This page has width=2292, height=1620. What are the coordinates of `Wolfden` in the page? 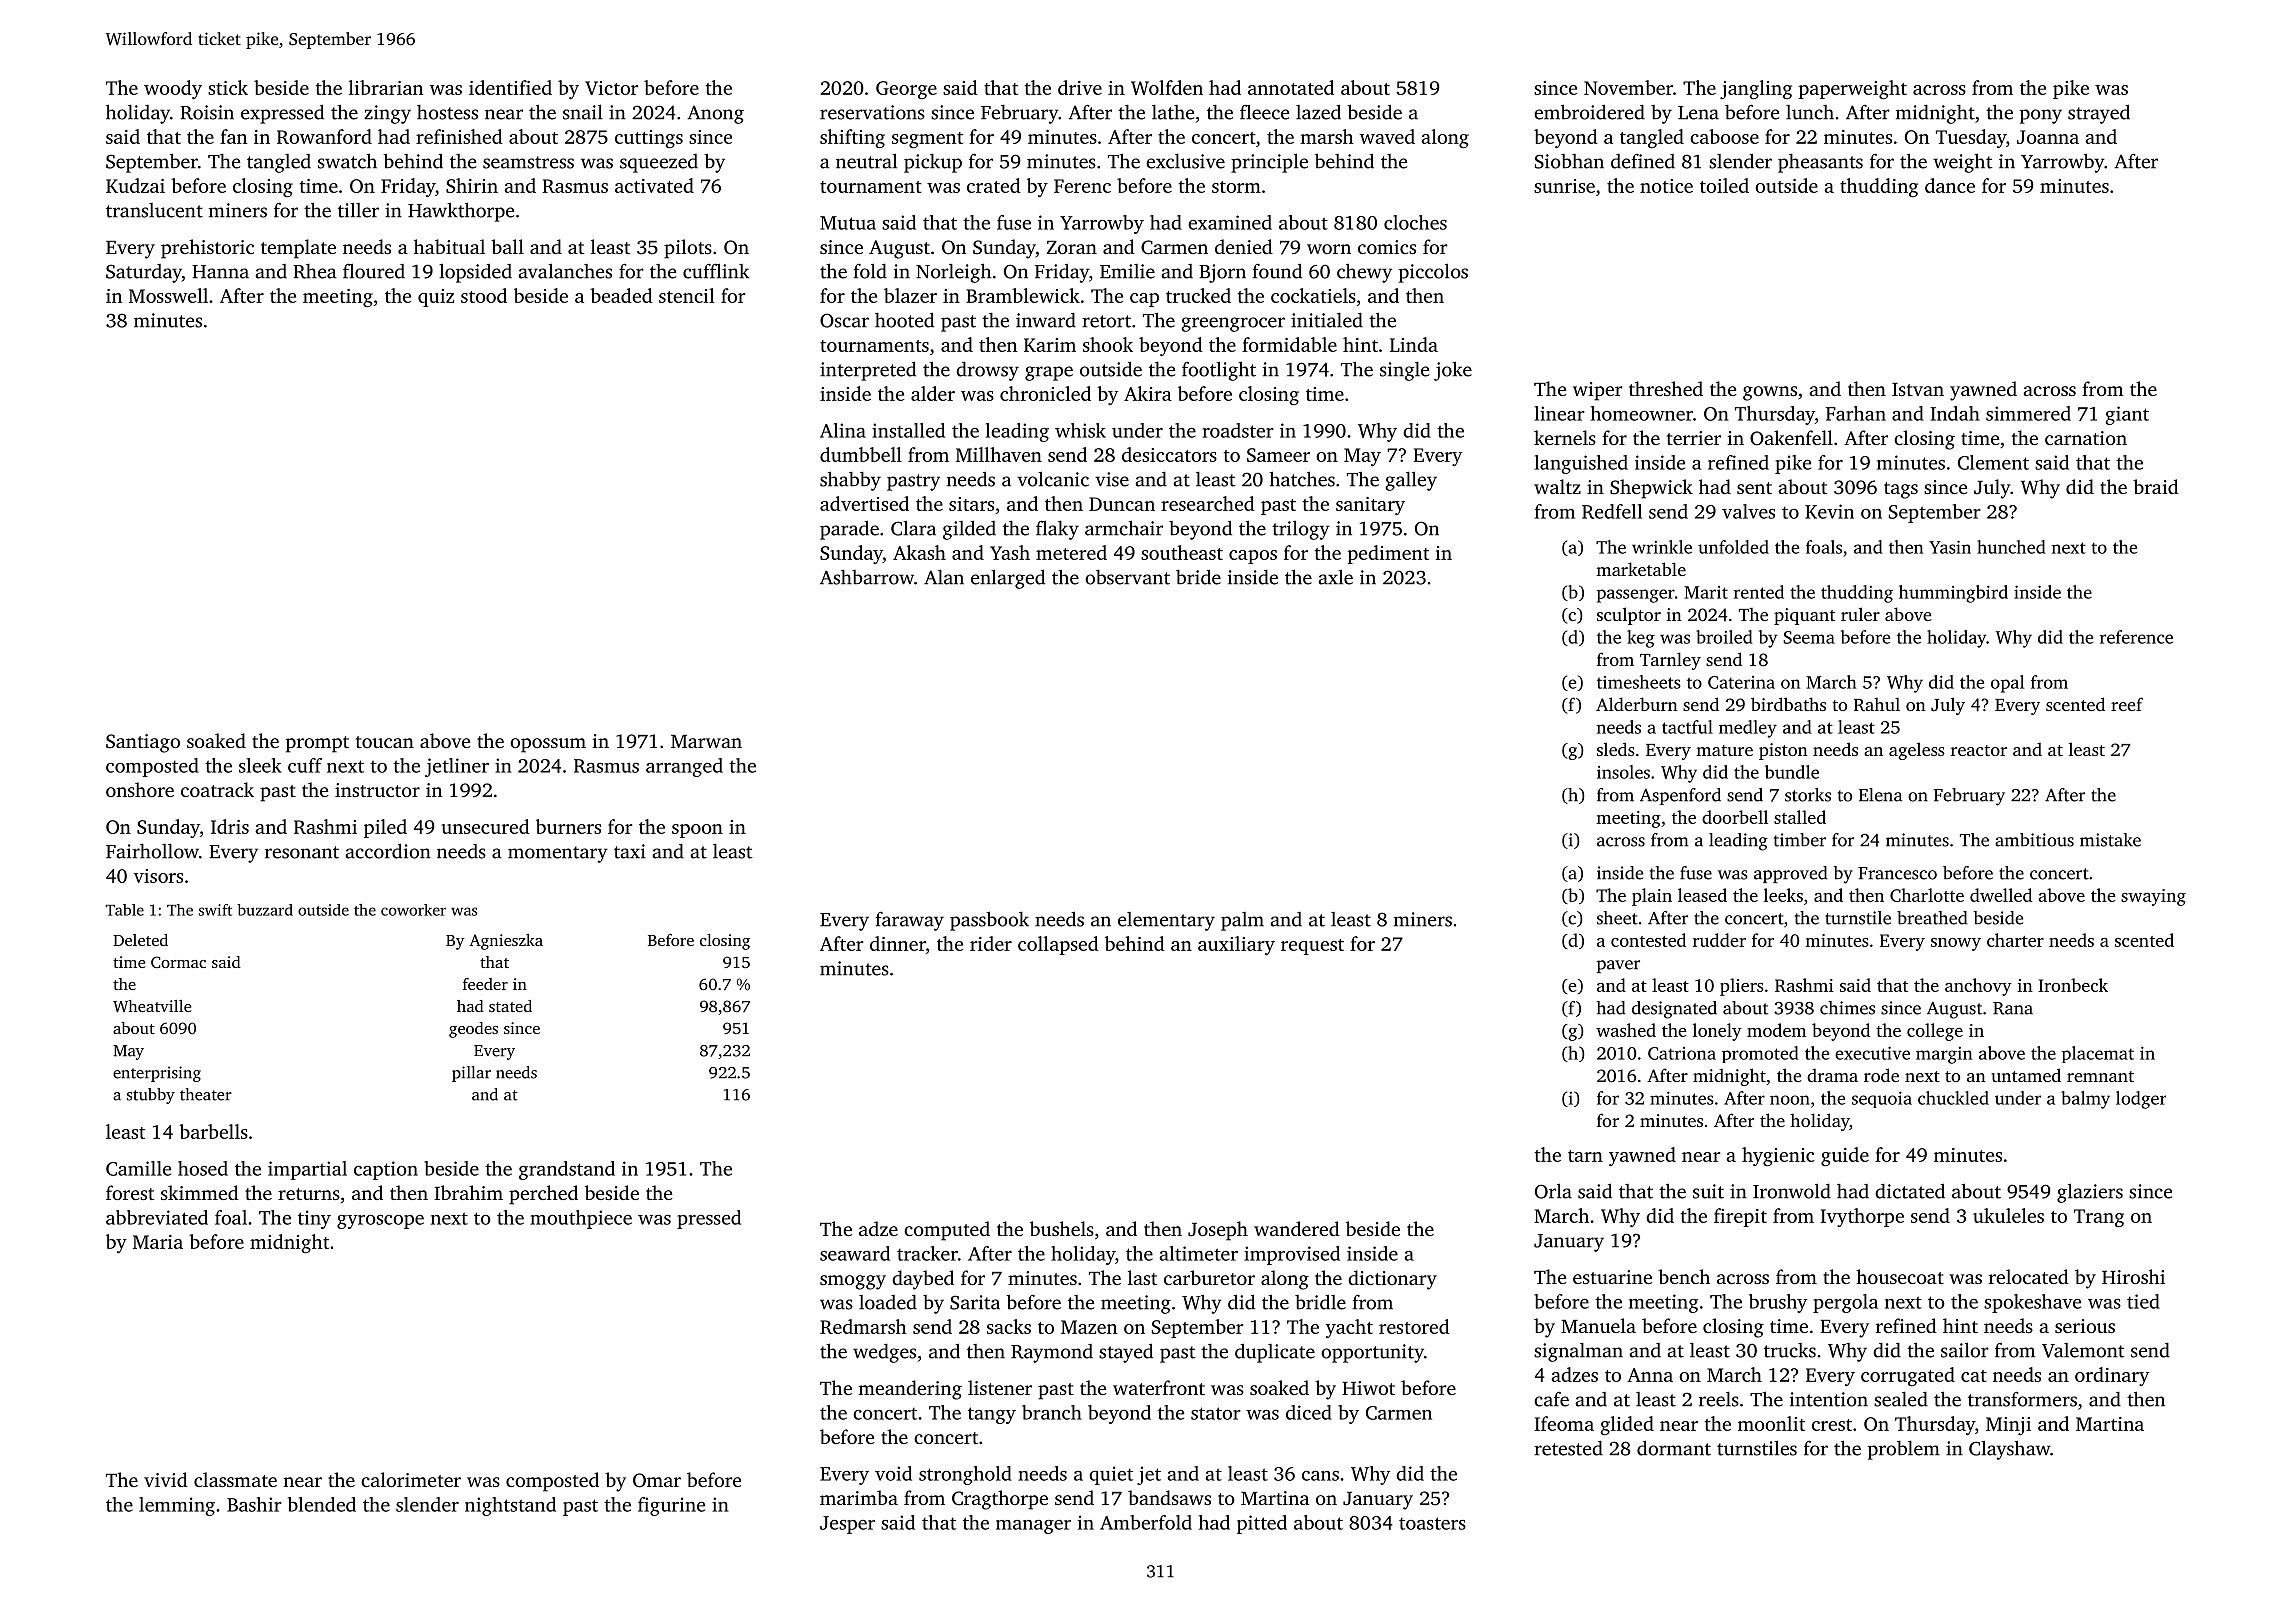 It's located at (1167, 87).
